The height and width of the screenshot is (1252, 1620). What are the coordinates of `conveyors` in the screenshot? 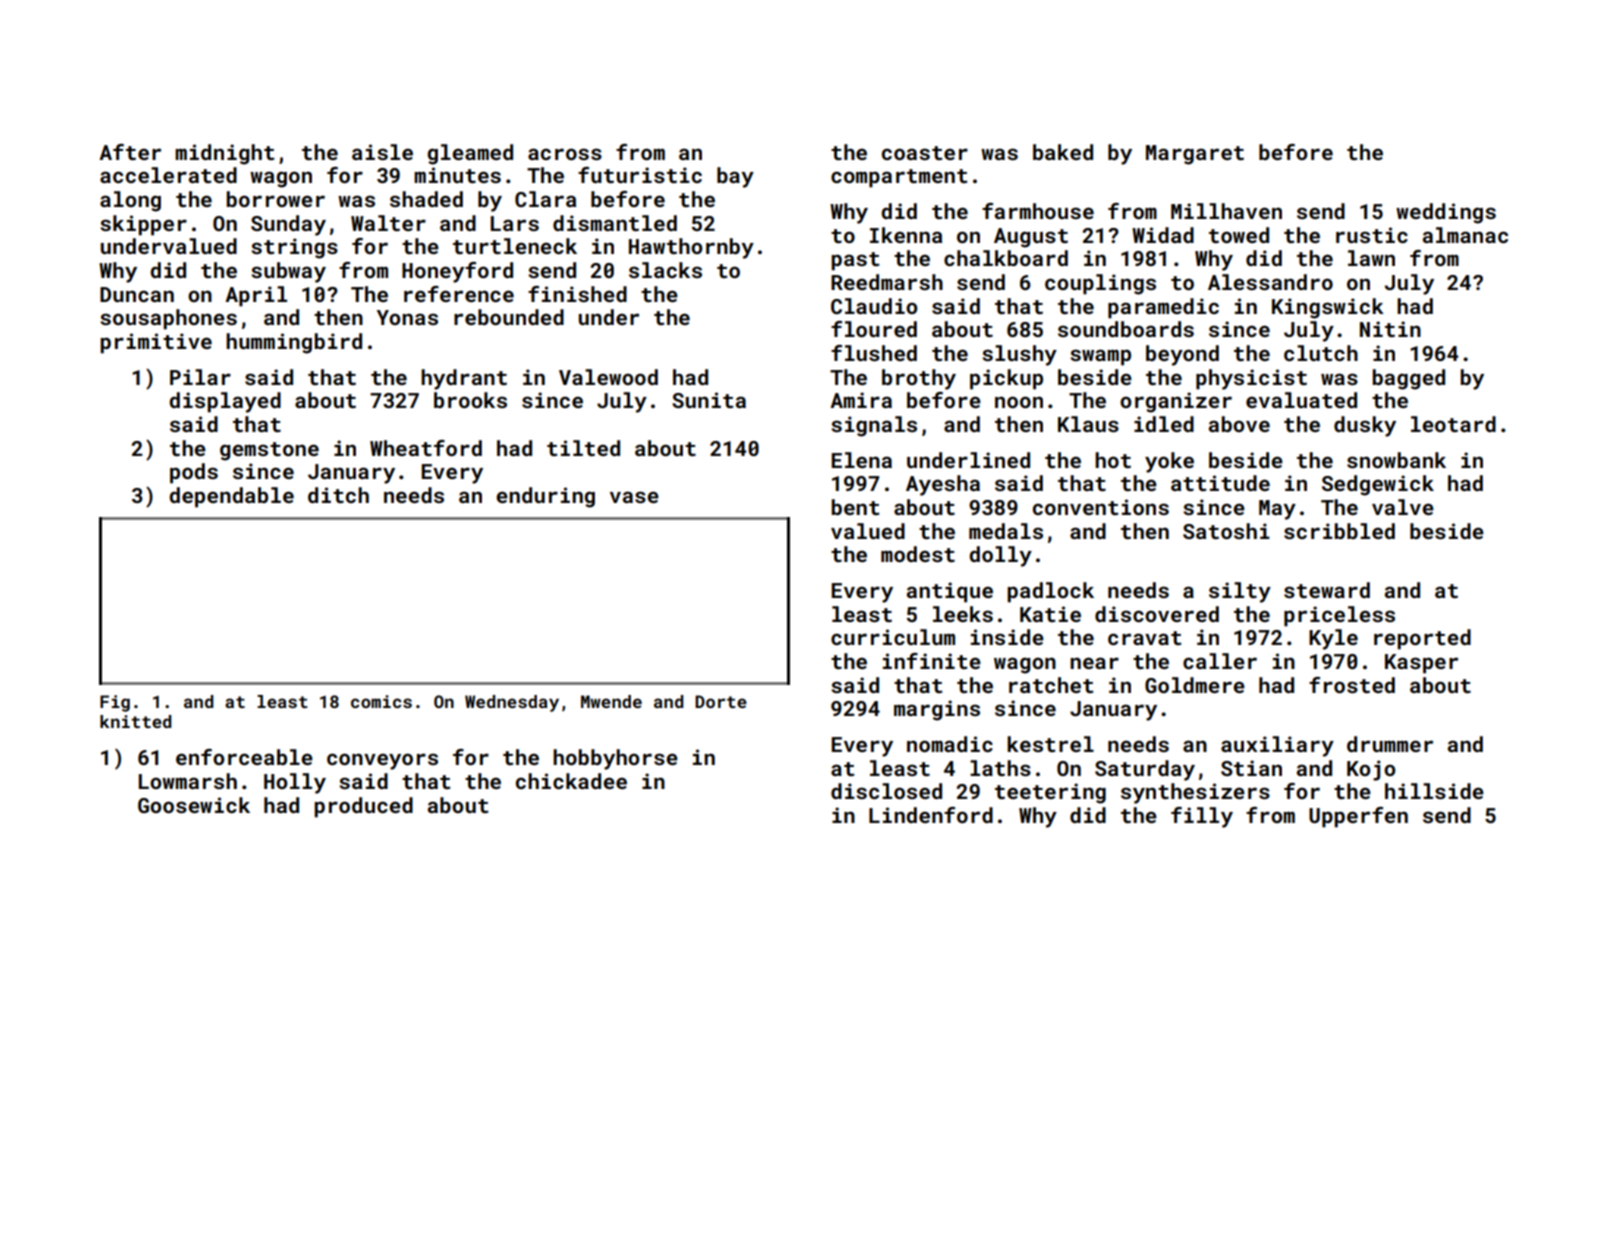 It's located at (382, 761).
